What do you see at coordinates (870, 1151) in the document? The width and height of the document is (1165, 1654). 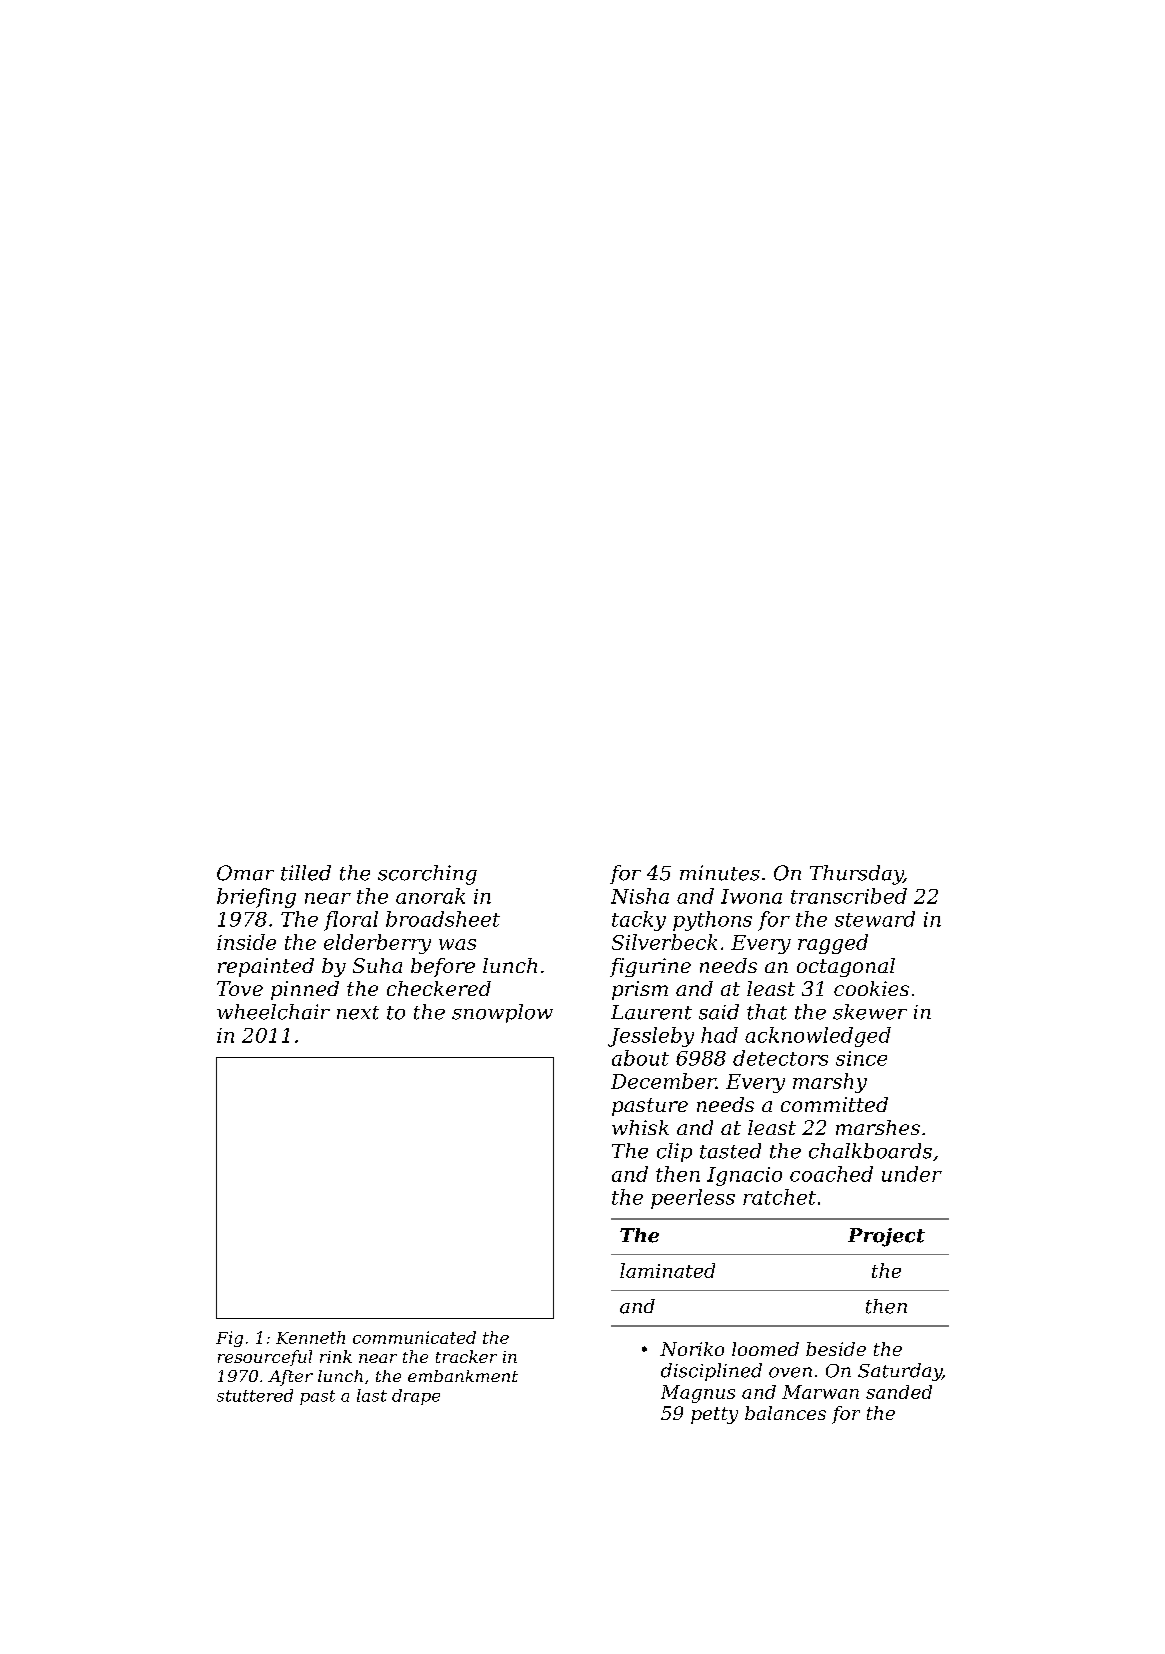 I see `chalkboards` at bounding box center [870, 1151].
